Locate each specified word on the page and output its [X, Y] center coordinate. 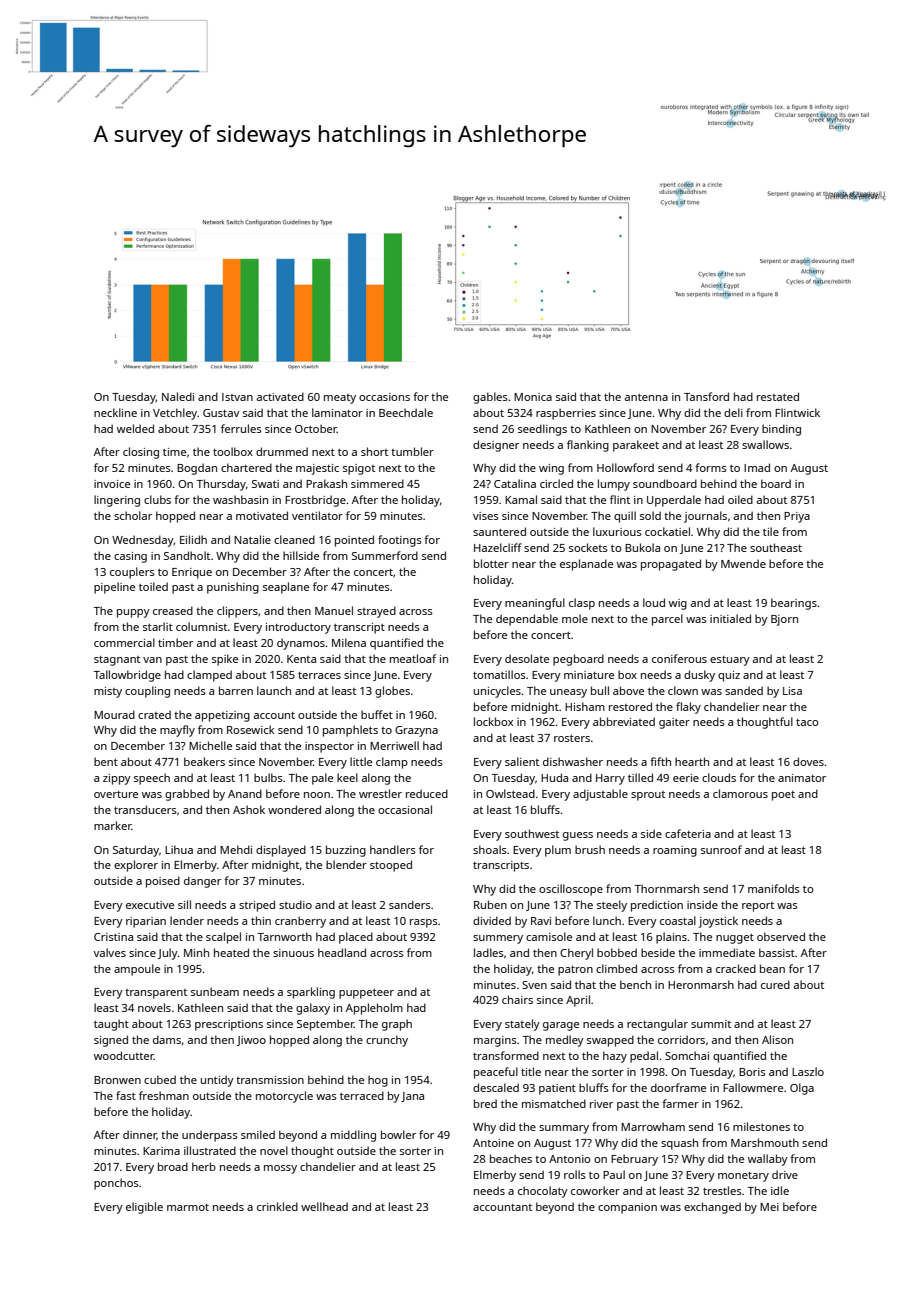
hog [378, 1081]
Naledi [178, 396]
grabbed [187, 795]
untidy [217, 1081]
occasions [384, 397]
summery [498, 939]
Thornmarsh [667, 888]
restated [778, 396]
